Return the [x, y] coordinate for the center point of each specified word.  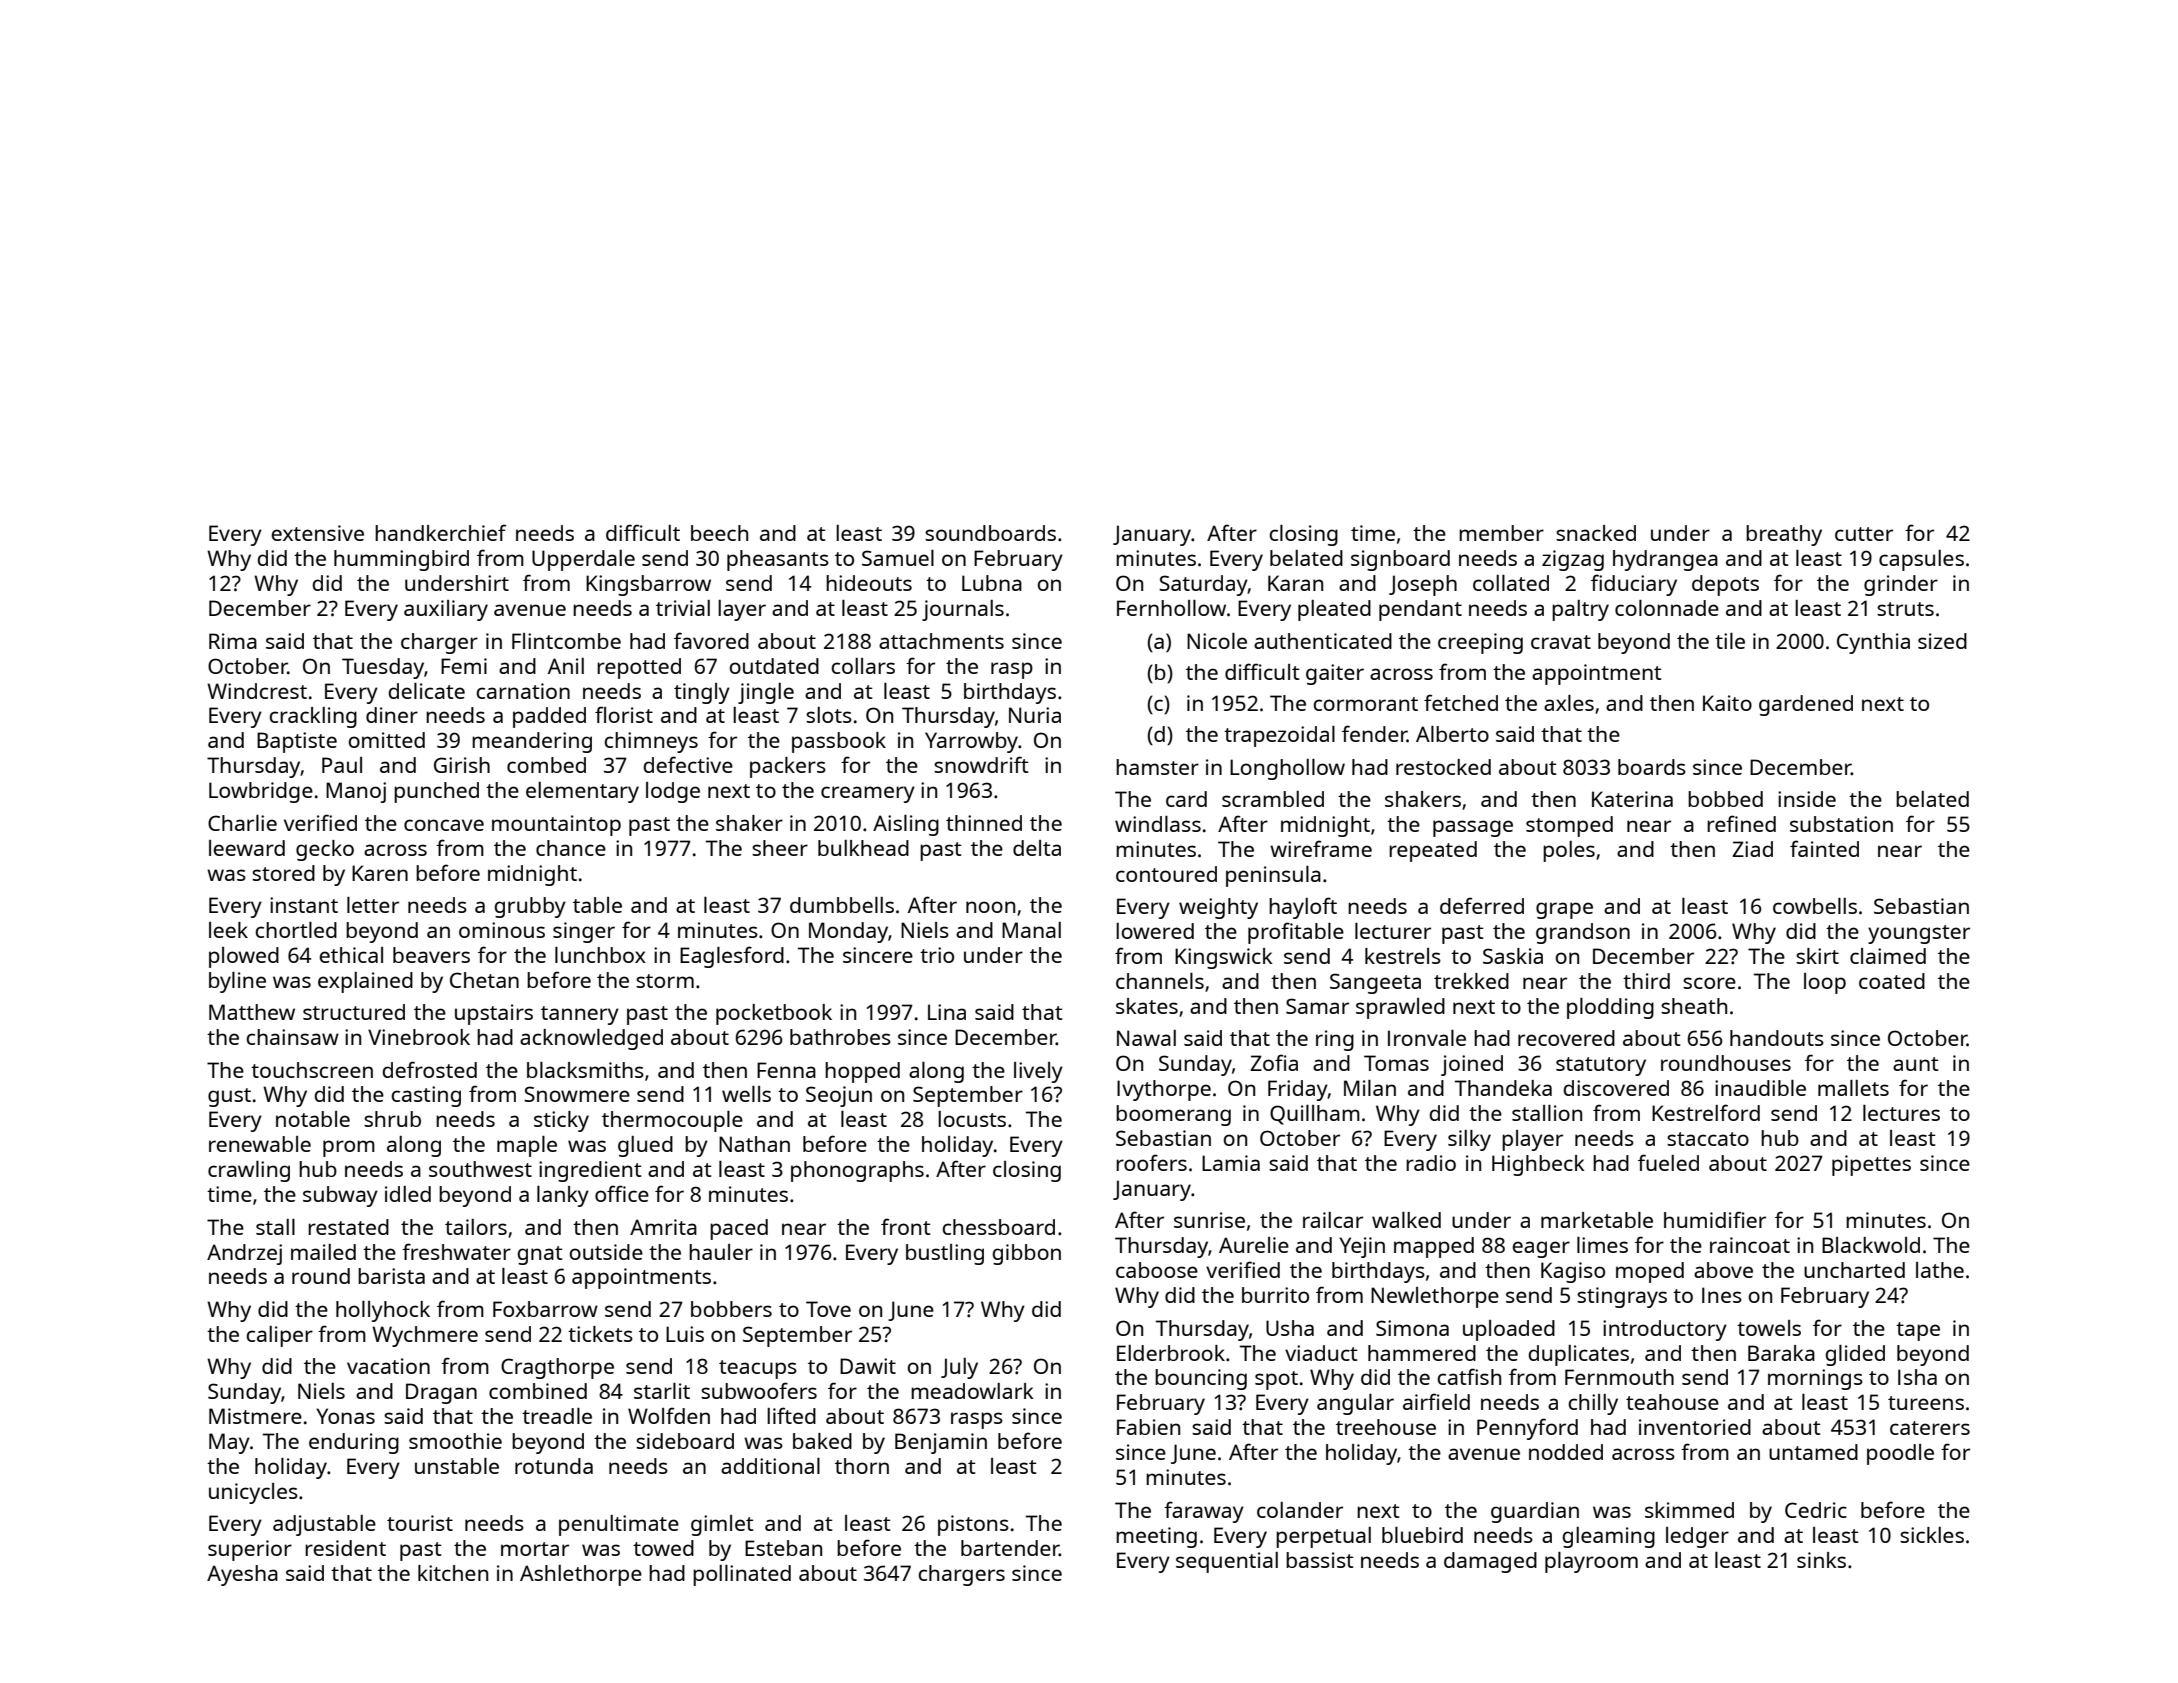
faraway [1204, 1512]
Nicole [1217, 641]
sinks [1821, 1560]
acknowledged [591, 1039]
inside [1807, 799]
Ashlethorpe [581, 1575]
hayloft [1303, 908]
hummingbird [401, 560]
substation [1841, 824]
